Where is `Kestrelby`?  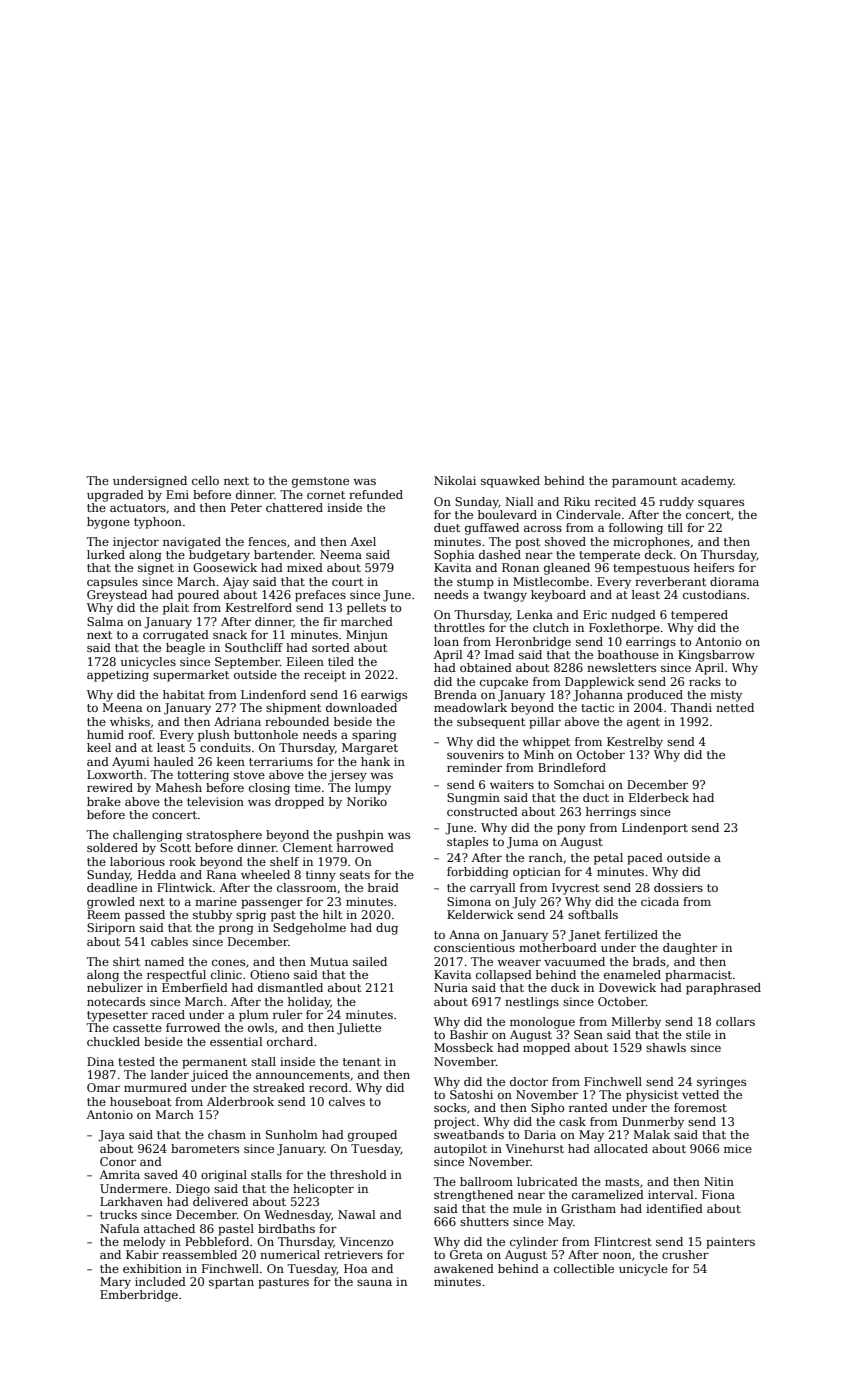
Kestrelby is located at coordinates (635, 743).
